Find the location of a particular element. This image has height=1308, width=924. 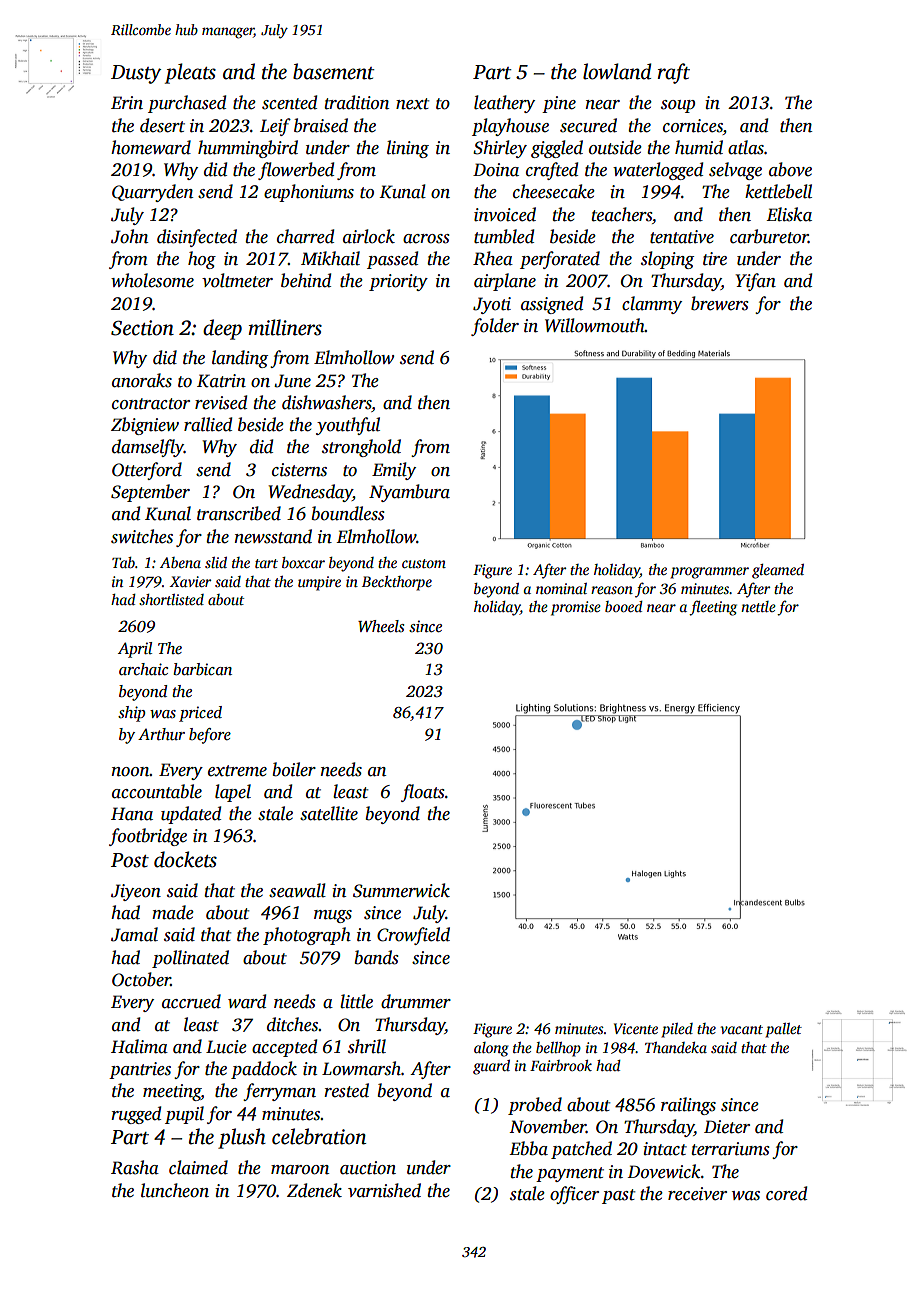

little is located at coordinates (356, 1001).
